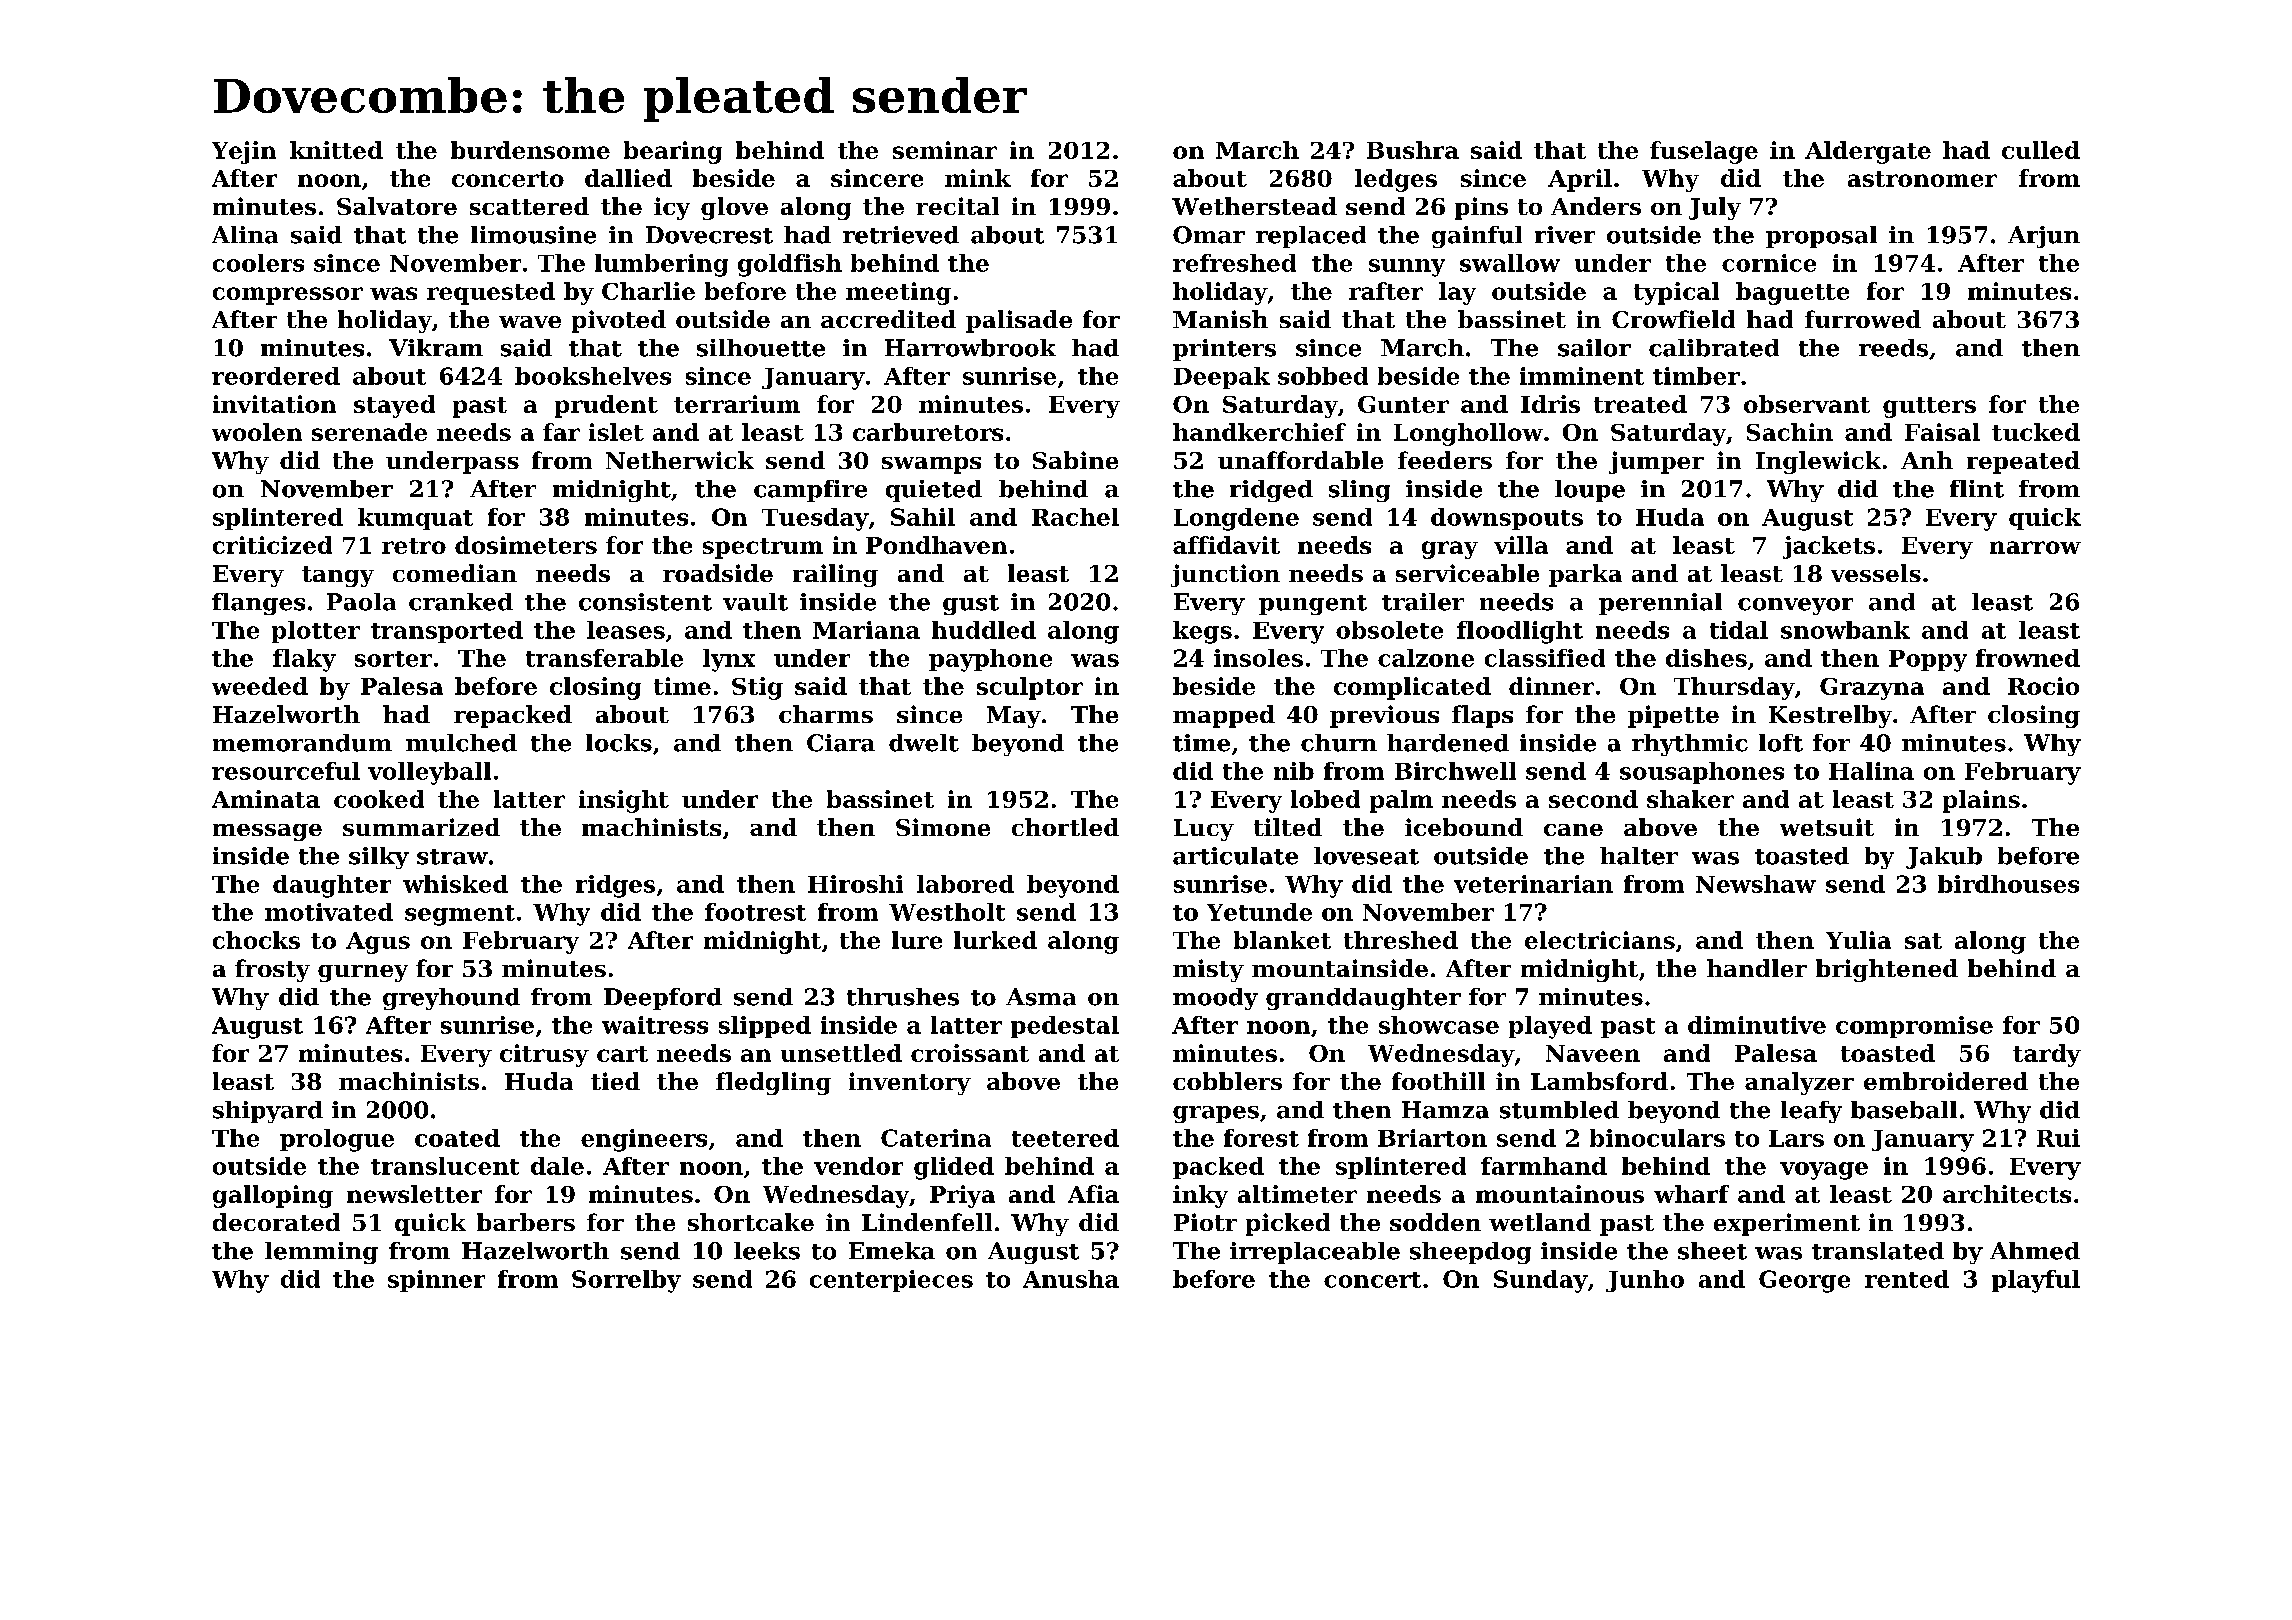  What do you see at coordinates (615, 1081) in the screenshot?
I see `tied` at bounding box center [615, 1081].
